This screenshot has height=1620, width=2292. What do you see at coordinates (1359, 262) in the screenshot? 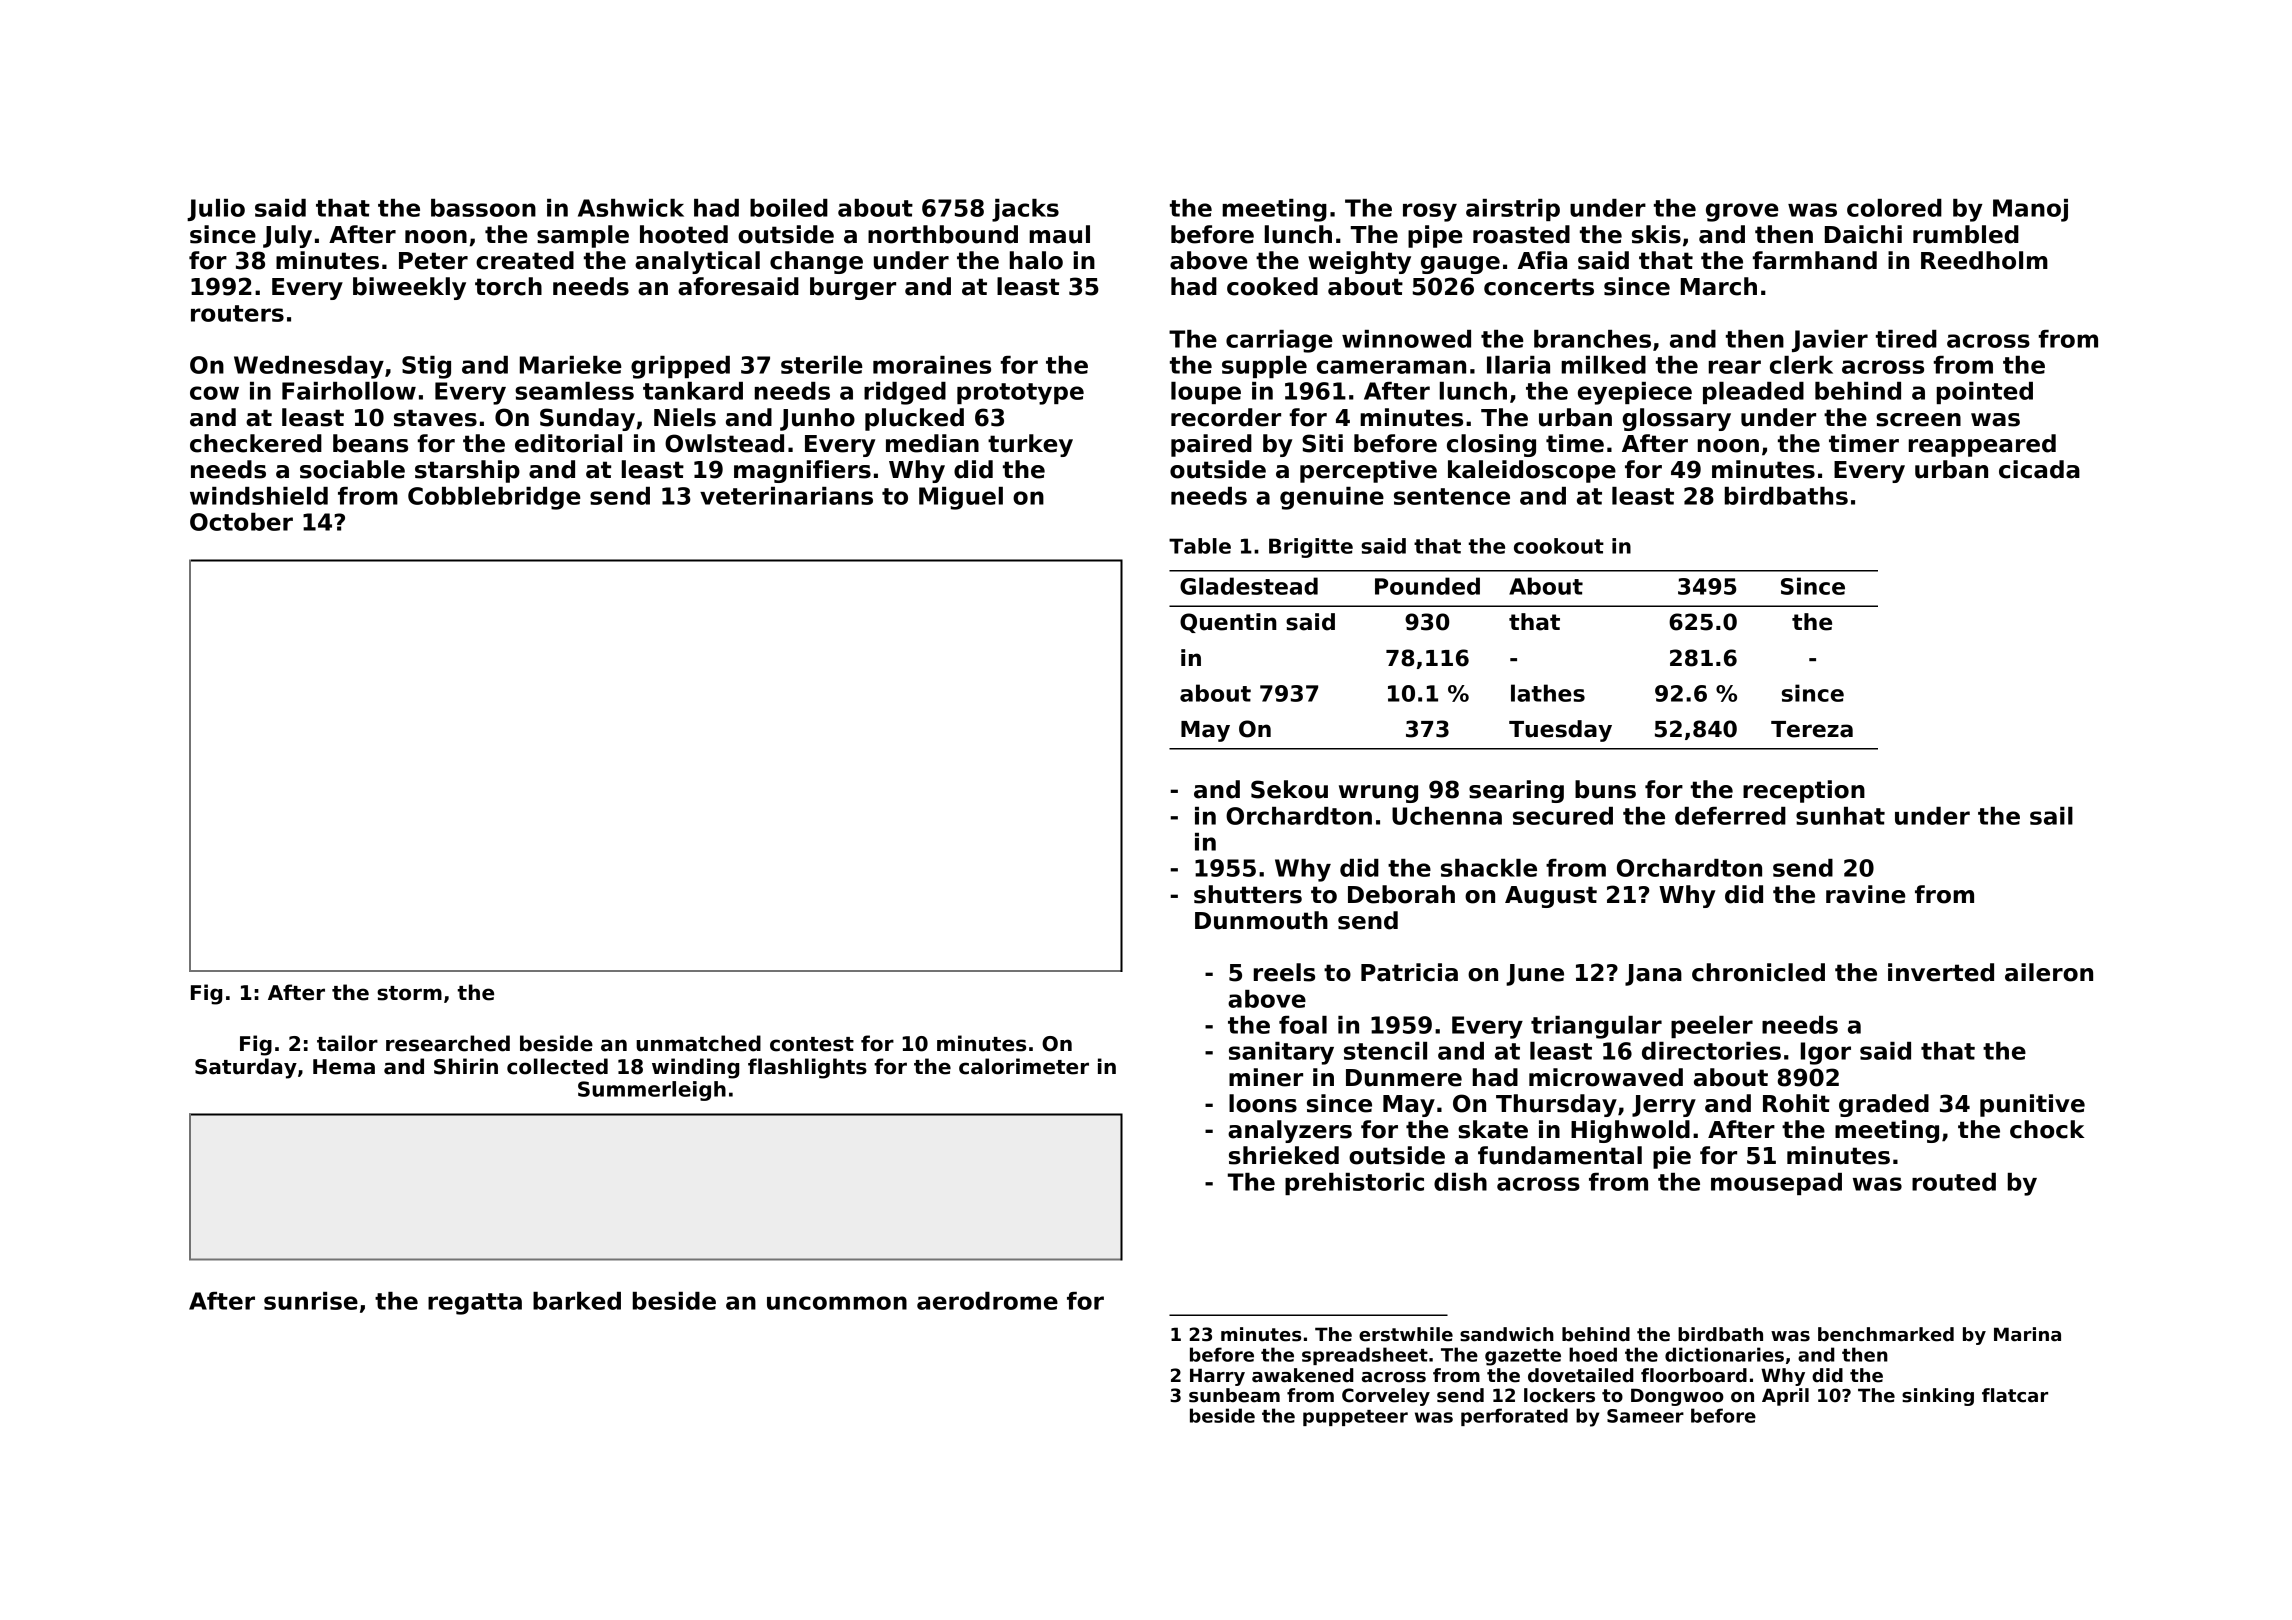
I see `weighty` at bounding box center [1359, 262].
